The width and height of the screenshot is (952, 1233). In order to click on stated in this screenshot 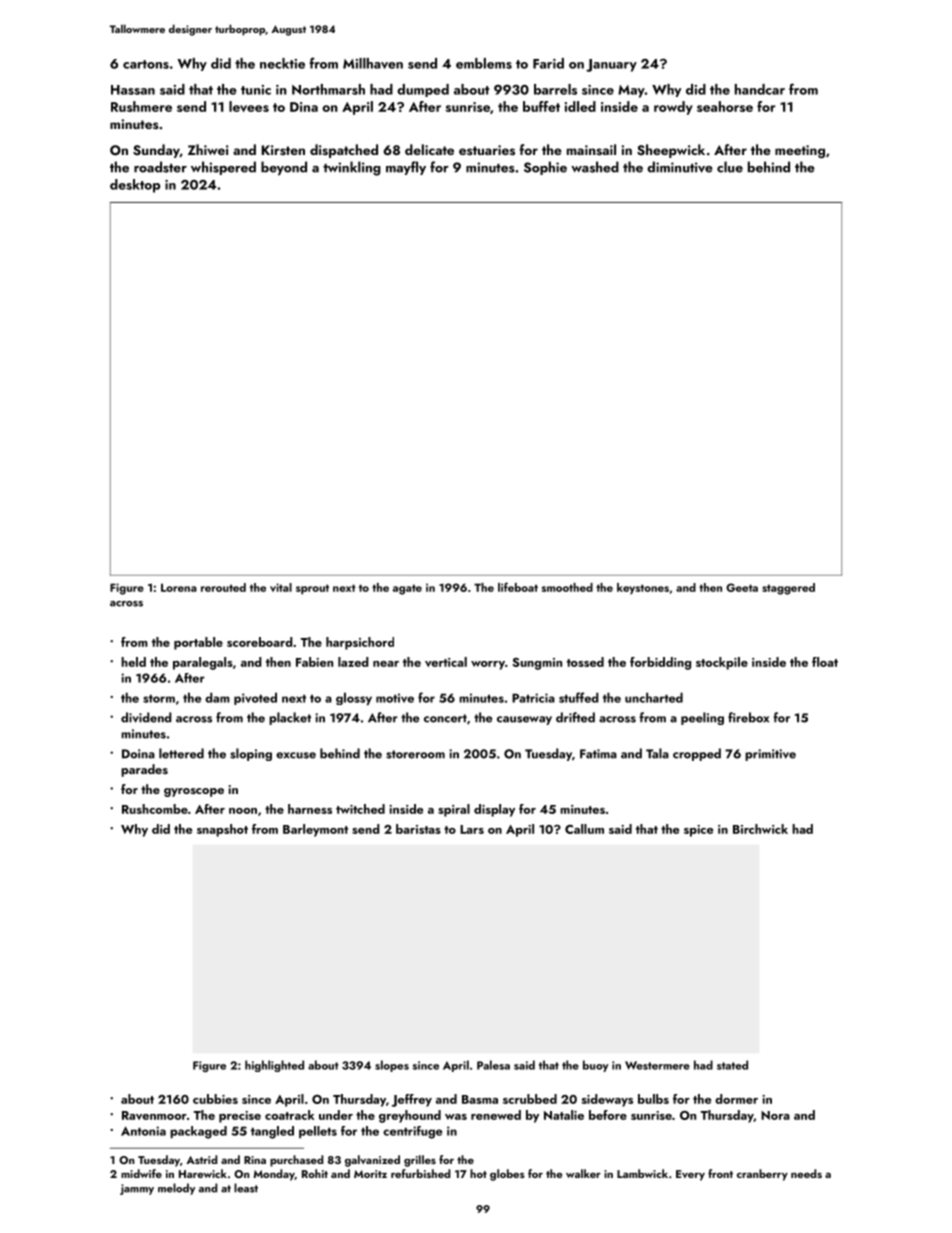, I will do `click(732, 1065)`.
